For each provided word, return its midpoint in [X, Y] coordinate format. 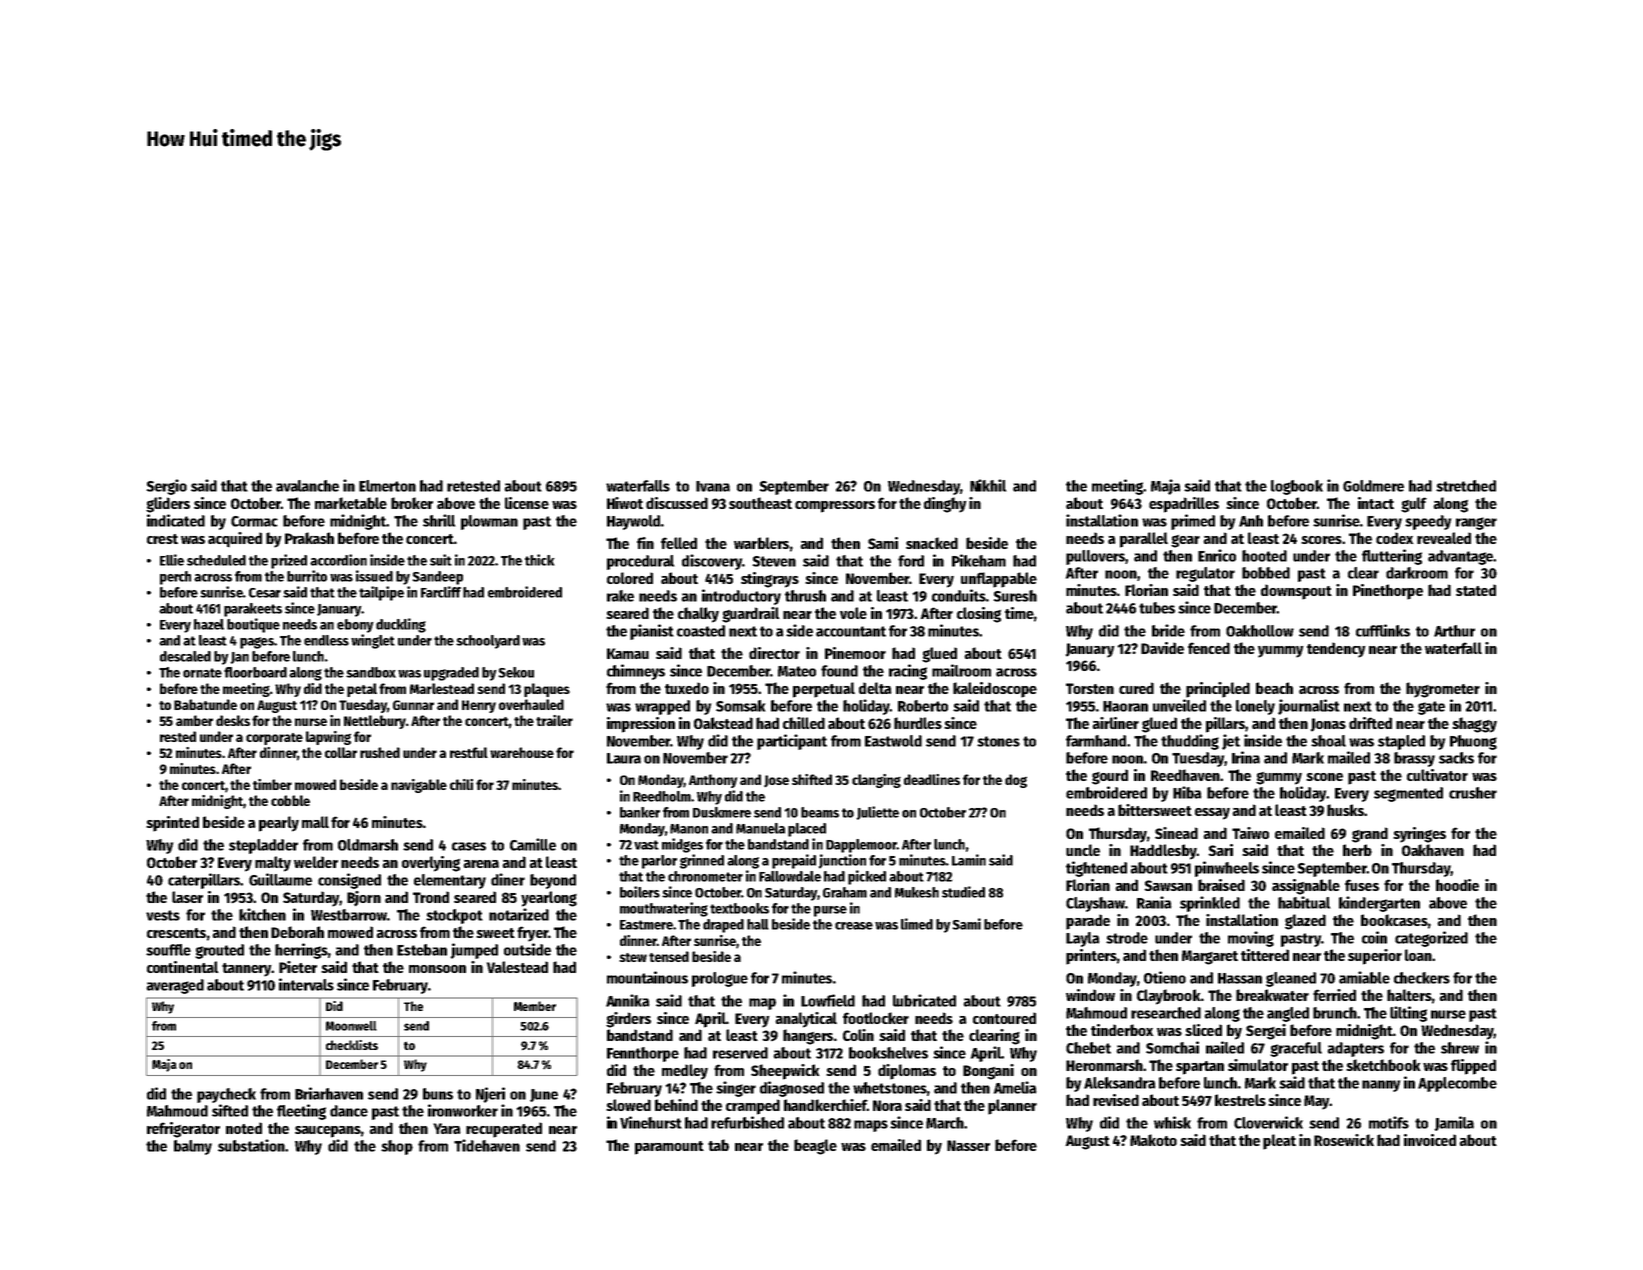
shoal [1328, 741]
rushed [380, 752]
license [527, 503]
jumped [474, 951]
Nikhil [988, 485]
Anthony [713, 781]
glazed [1305, 922]
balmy [193, 1147]
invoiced [1430, 1140]
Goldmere [1373, 486]
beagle [815, 1147]
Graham [845, 892]
